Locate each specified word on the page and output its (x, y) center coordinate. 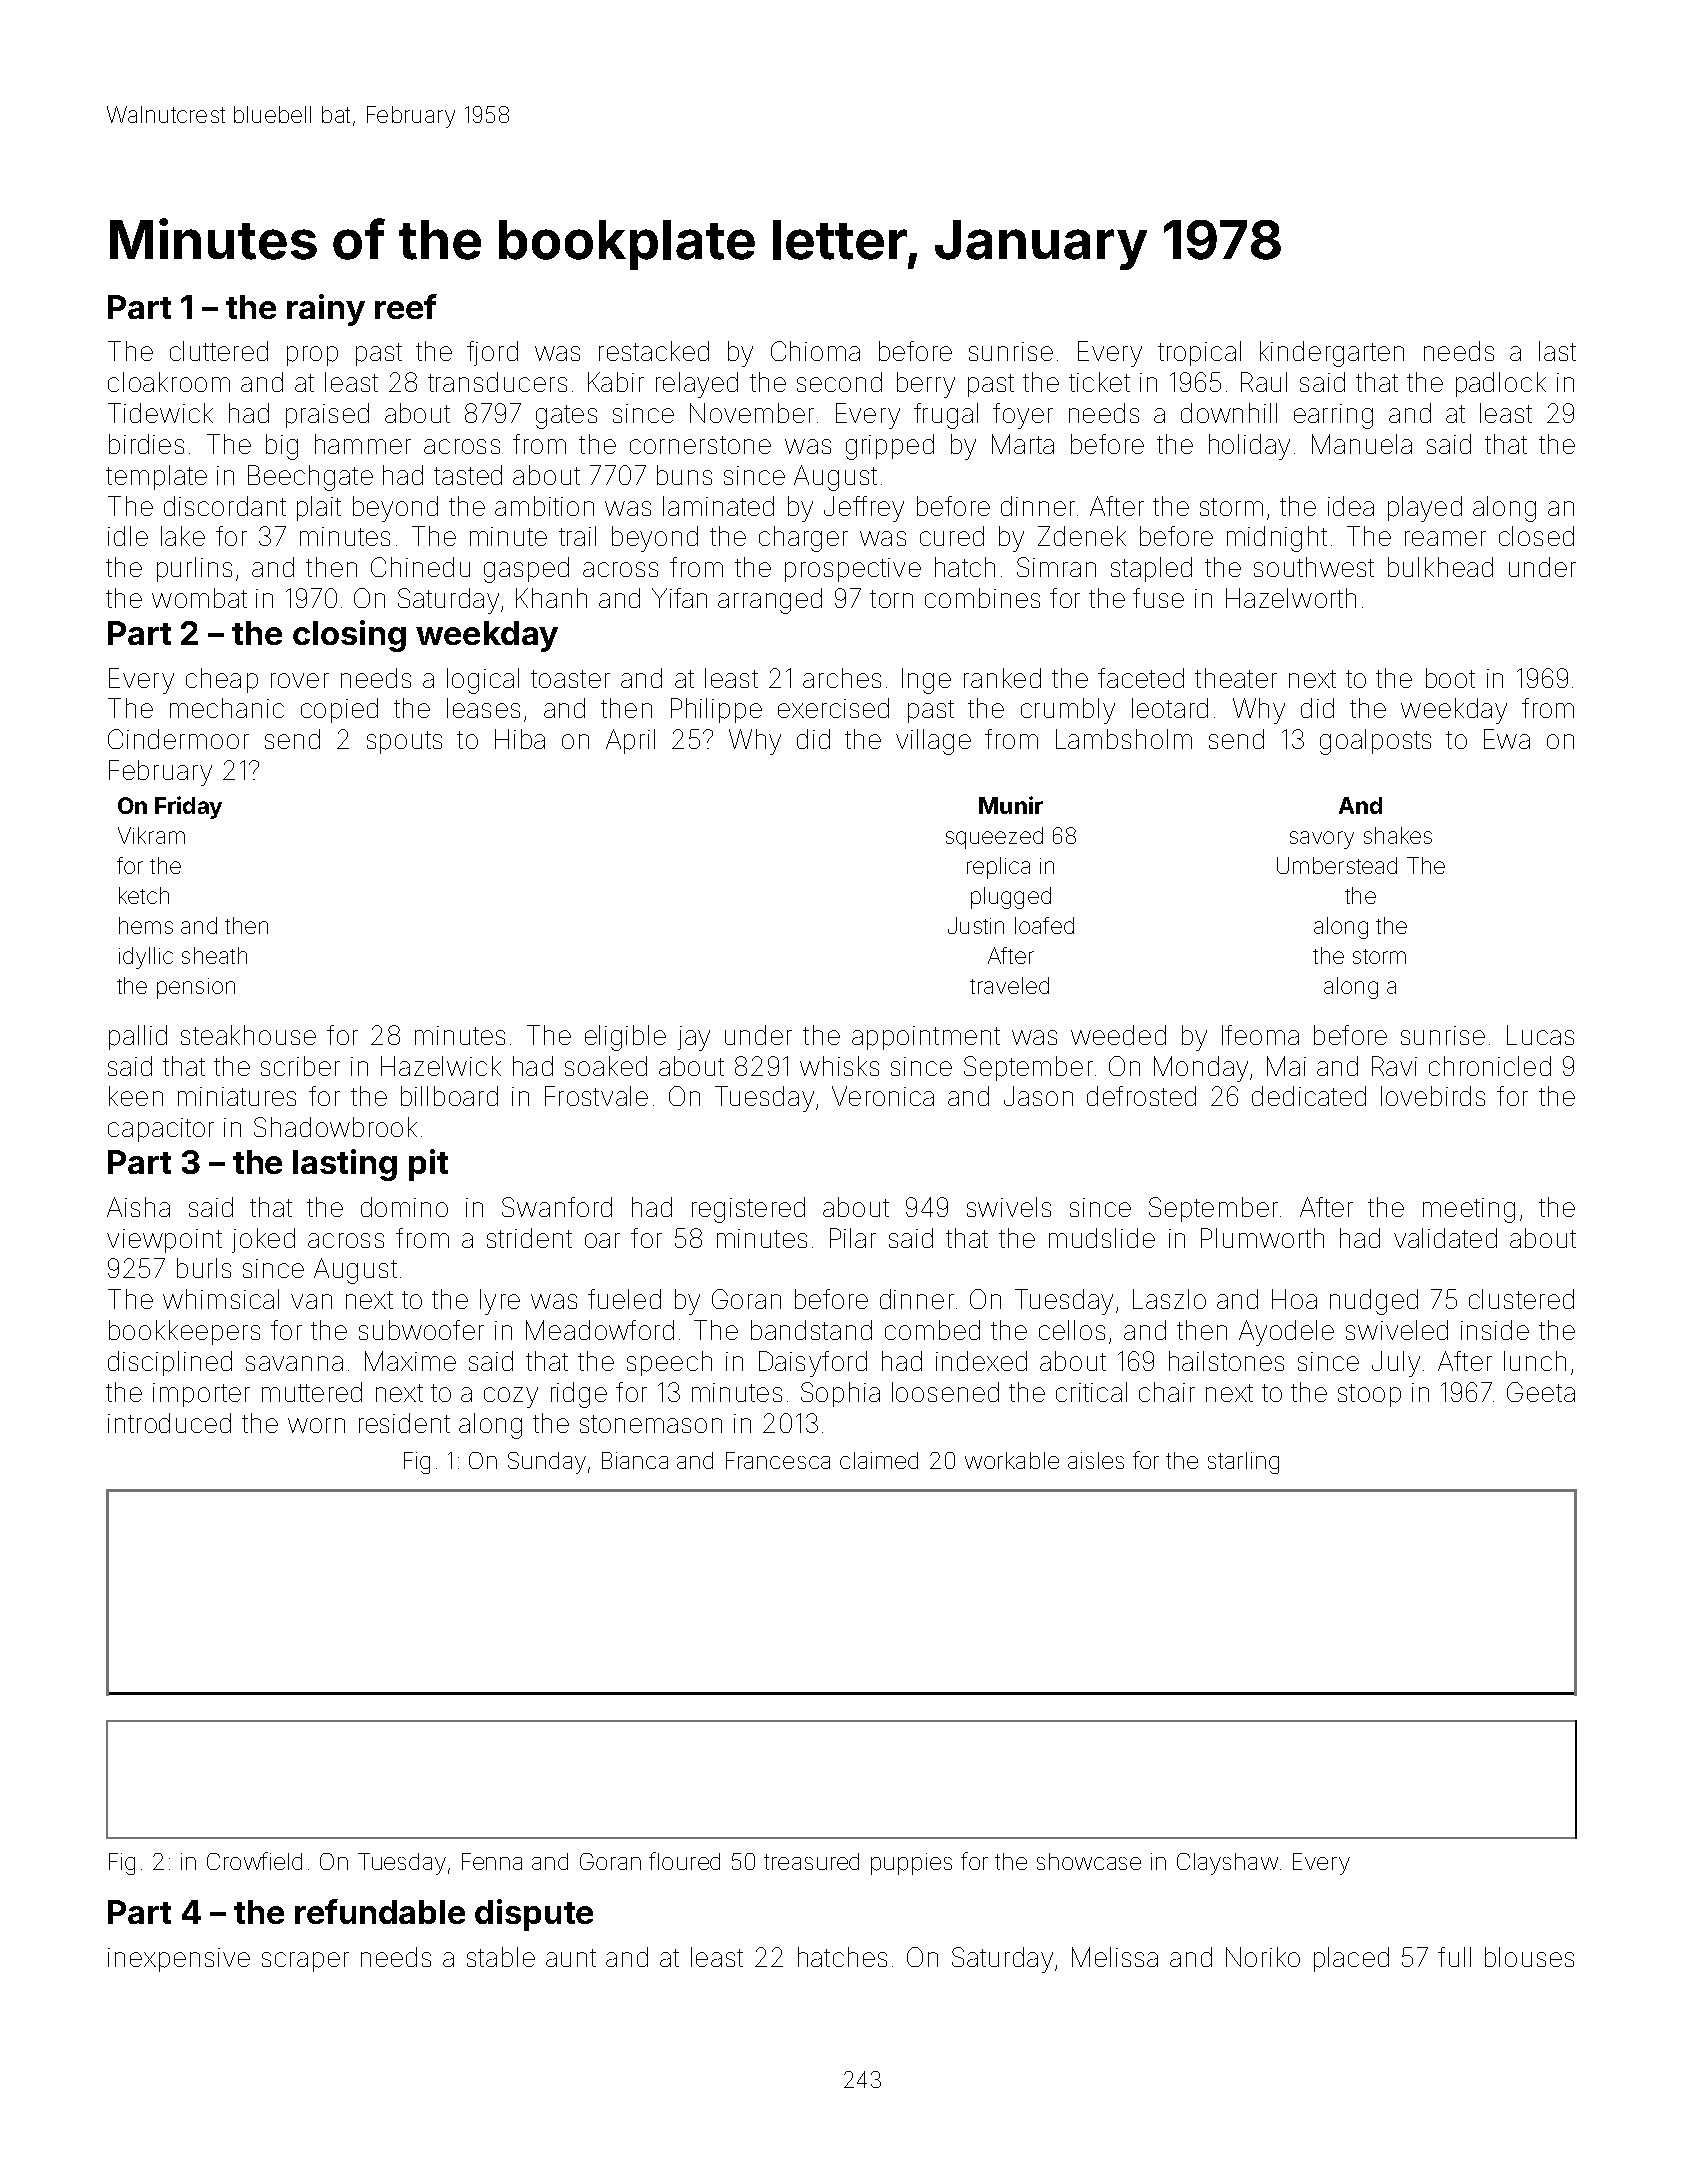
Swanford (557, 1207)
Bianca (635, 1460)
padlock (1501, 384)
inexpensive (179, 1960)
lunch (1535, 1361)
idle (128, 536)
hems (146, 925)
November (752, 413)
